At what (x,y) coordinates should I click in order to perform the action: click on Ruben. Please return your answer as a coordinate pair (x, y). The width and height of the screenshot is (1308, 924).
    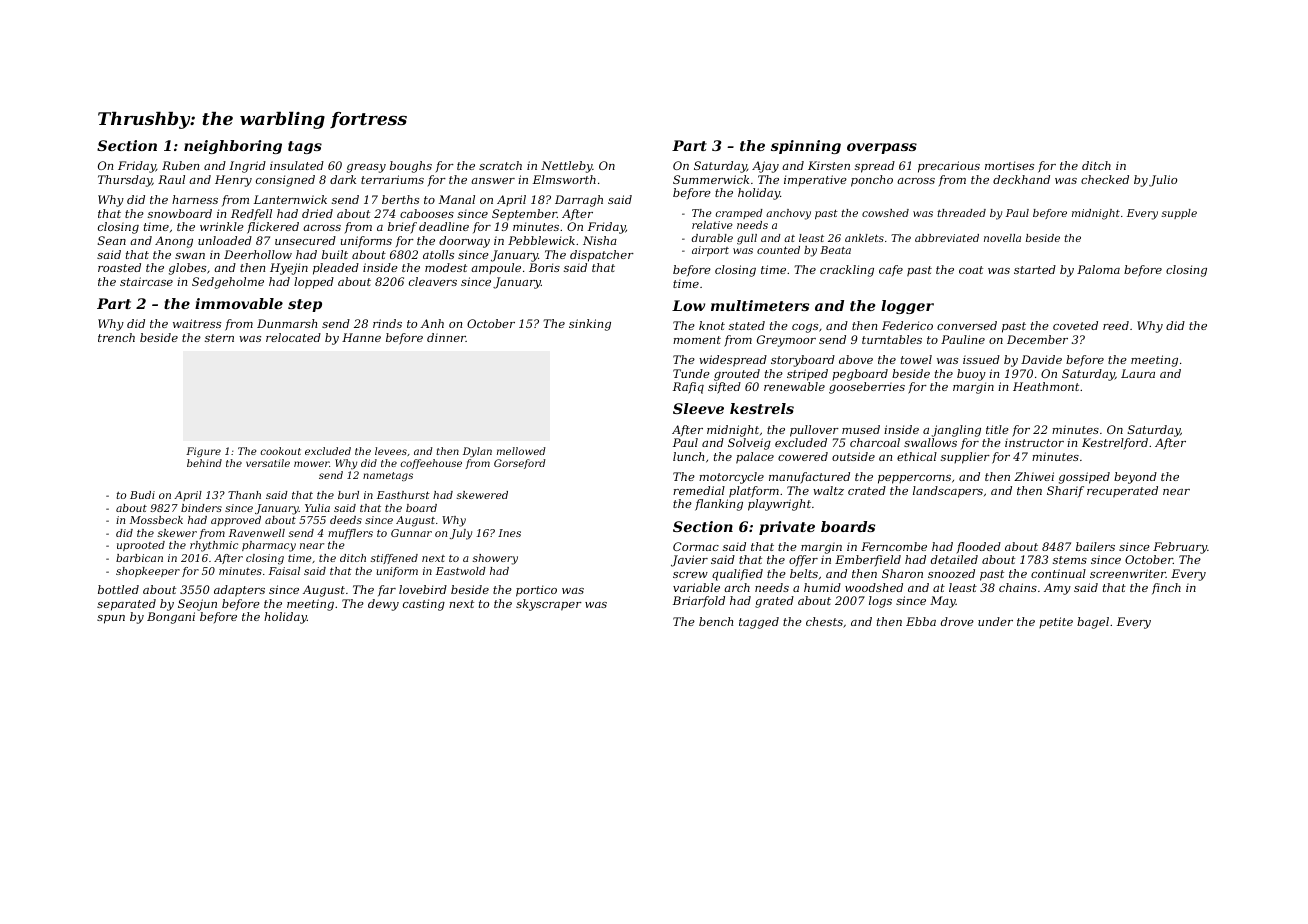
    Looking at the image, I should click on (180, 165).
